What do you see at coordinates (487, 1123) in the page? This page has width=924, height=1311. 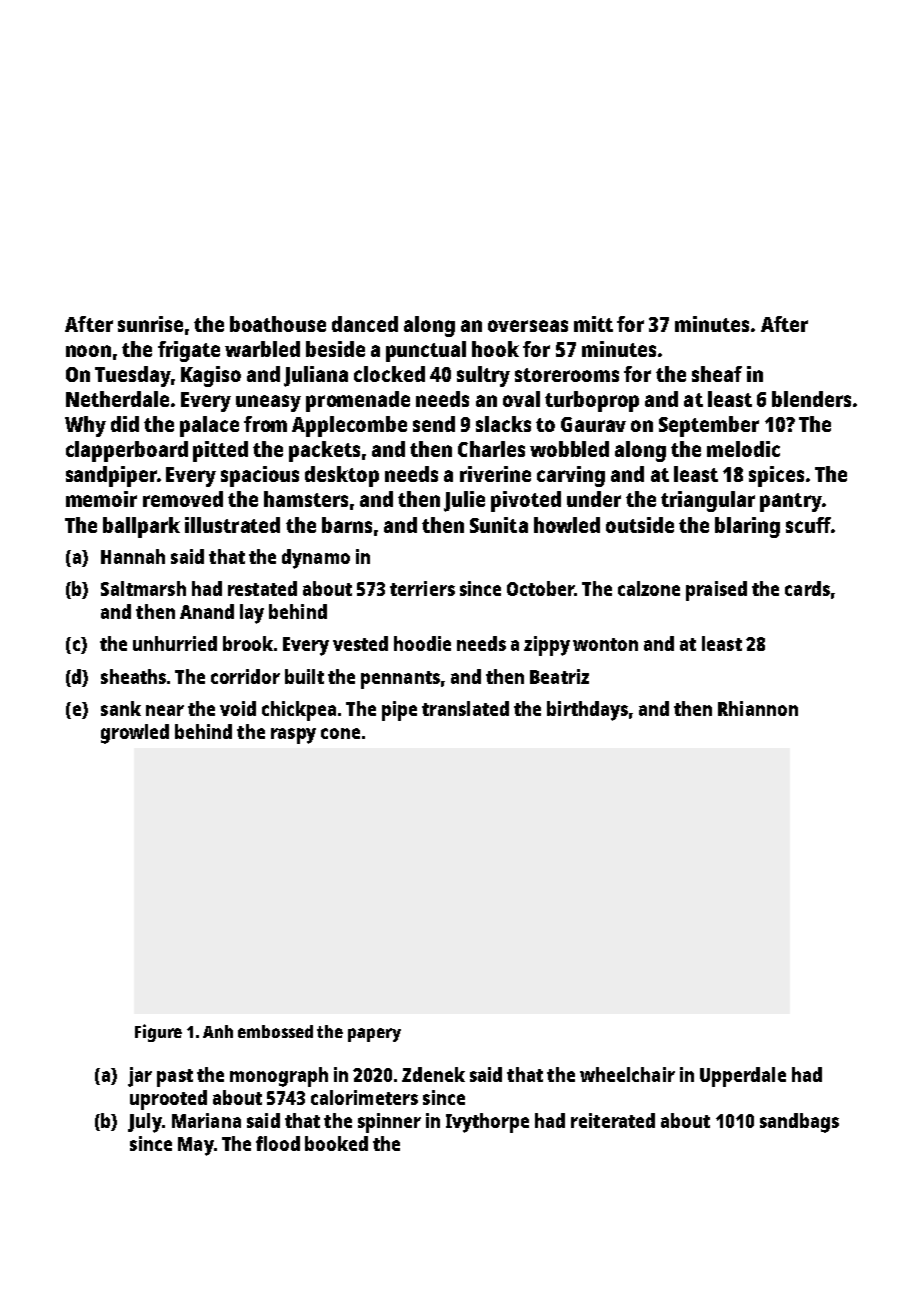 I see `Ivythorpe` at bounding box center [487, 1123].
